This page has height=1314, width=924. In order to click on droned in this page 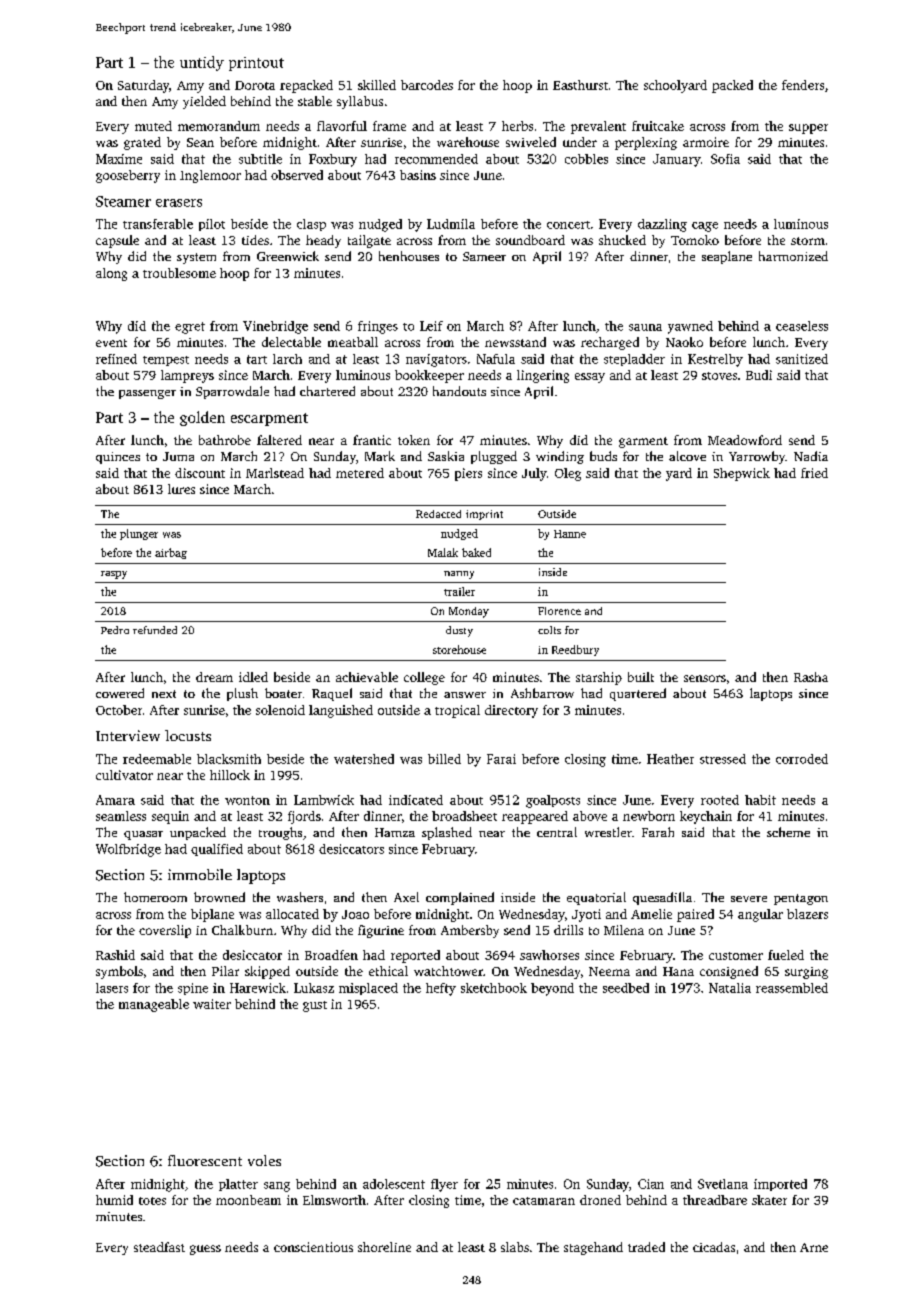, I will do `click(600, 1200)`.
